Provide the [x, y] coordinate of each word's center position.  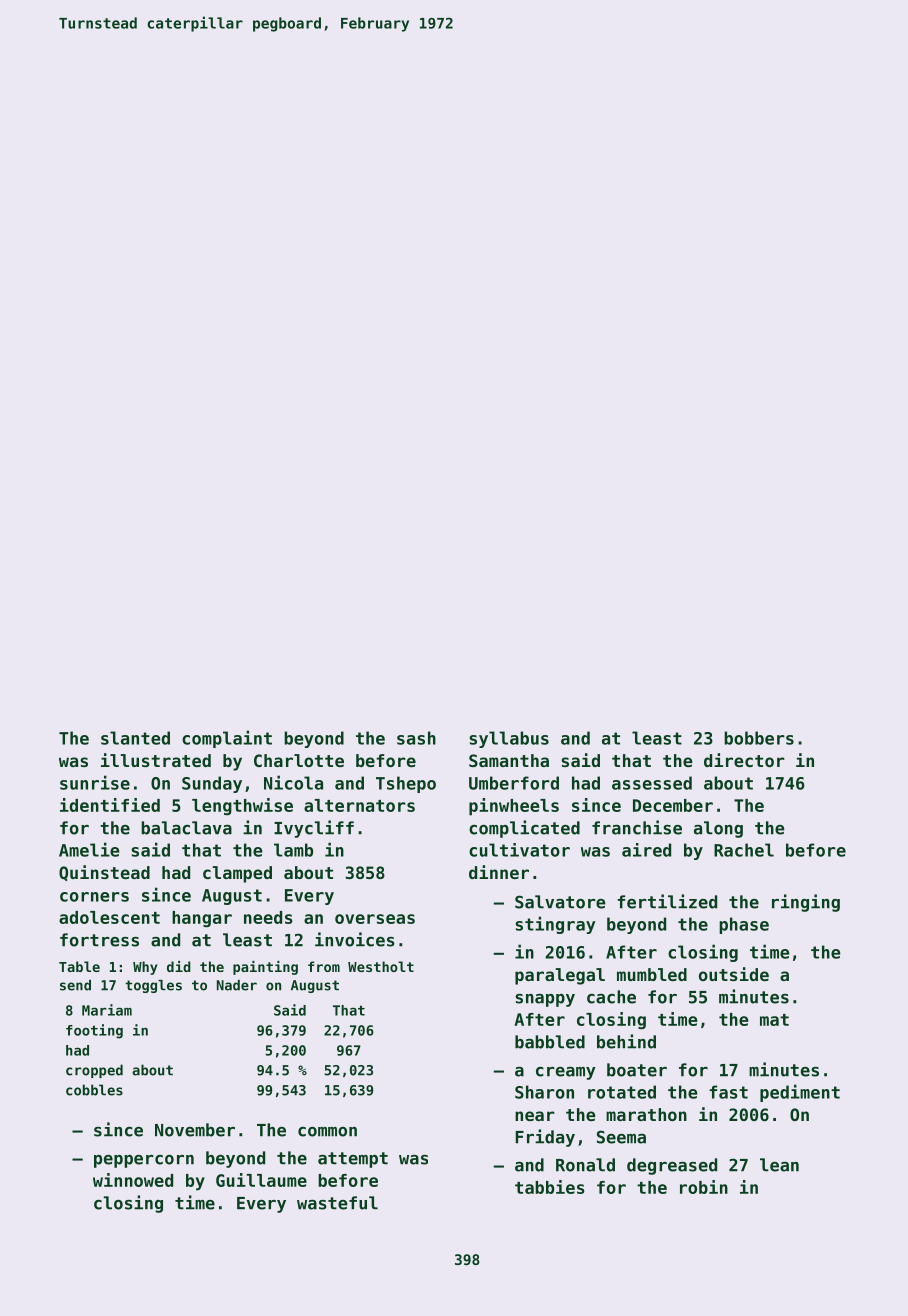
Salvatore [560, 902]
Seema [621, 1137]
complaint [227, 739]
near [535, 1116]
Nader [237, 985]
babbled [550, 1042]
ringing [806, 903]
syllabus [509, 739]
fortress [99, 940]
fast [728, 1092]
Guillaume [261, 1180]
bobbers [759, 738]
